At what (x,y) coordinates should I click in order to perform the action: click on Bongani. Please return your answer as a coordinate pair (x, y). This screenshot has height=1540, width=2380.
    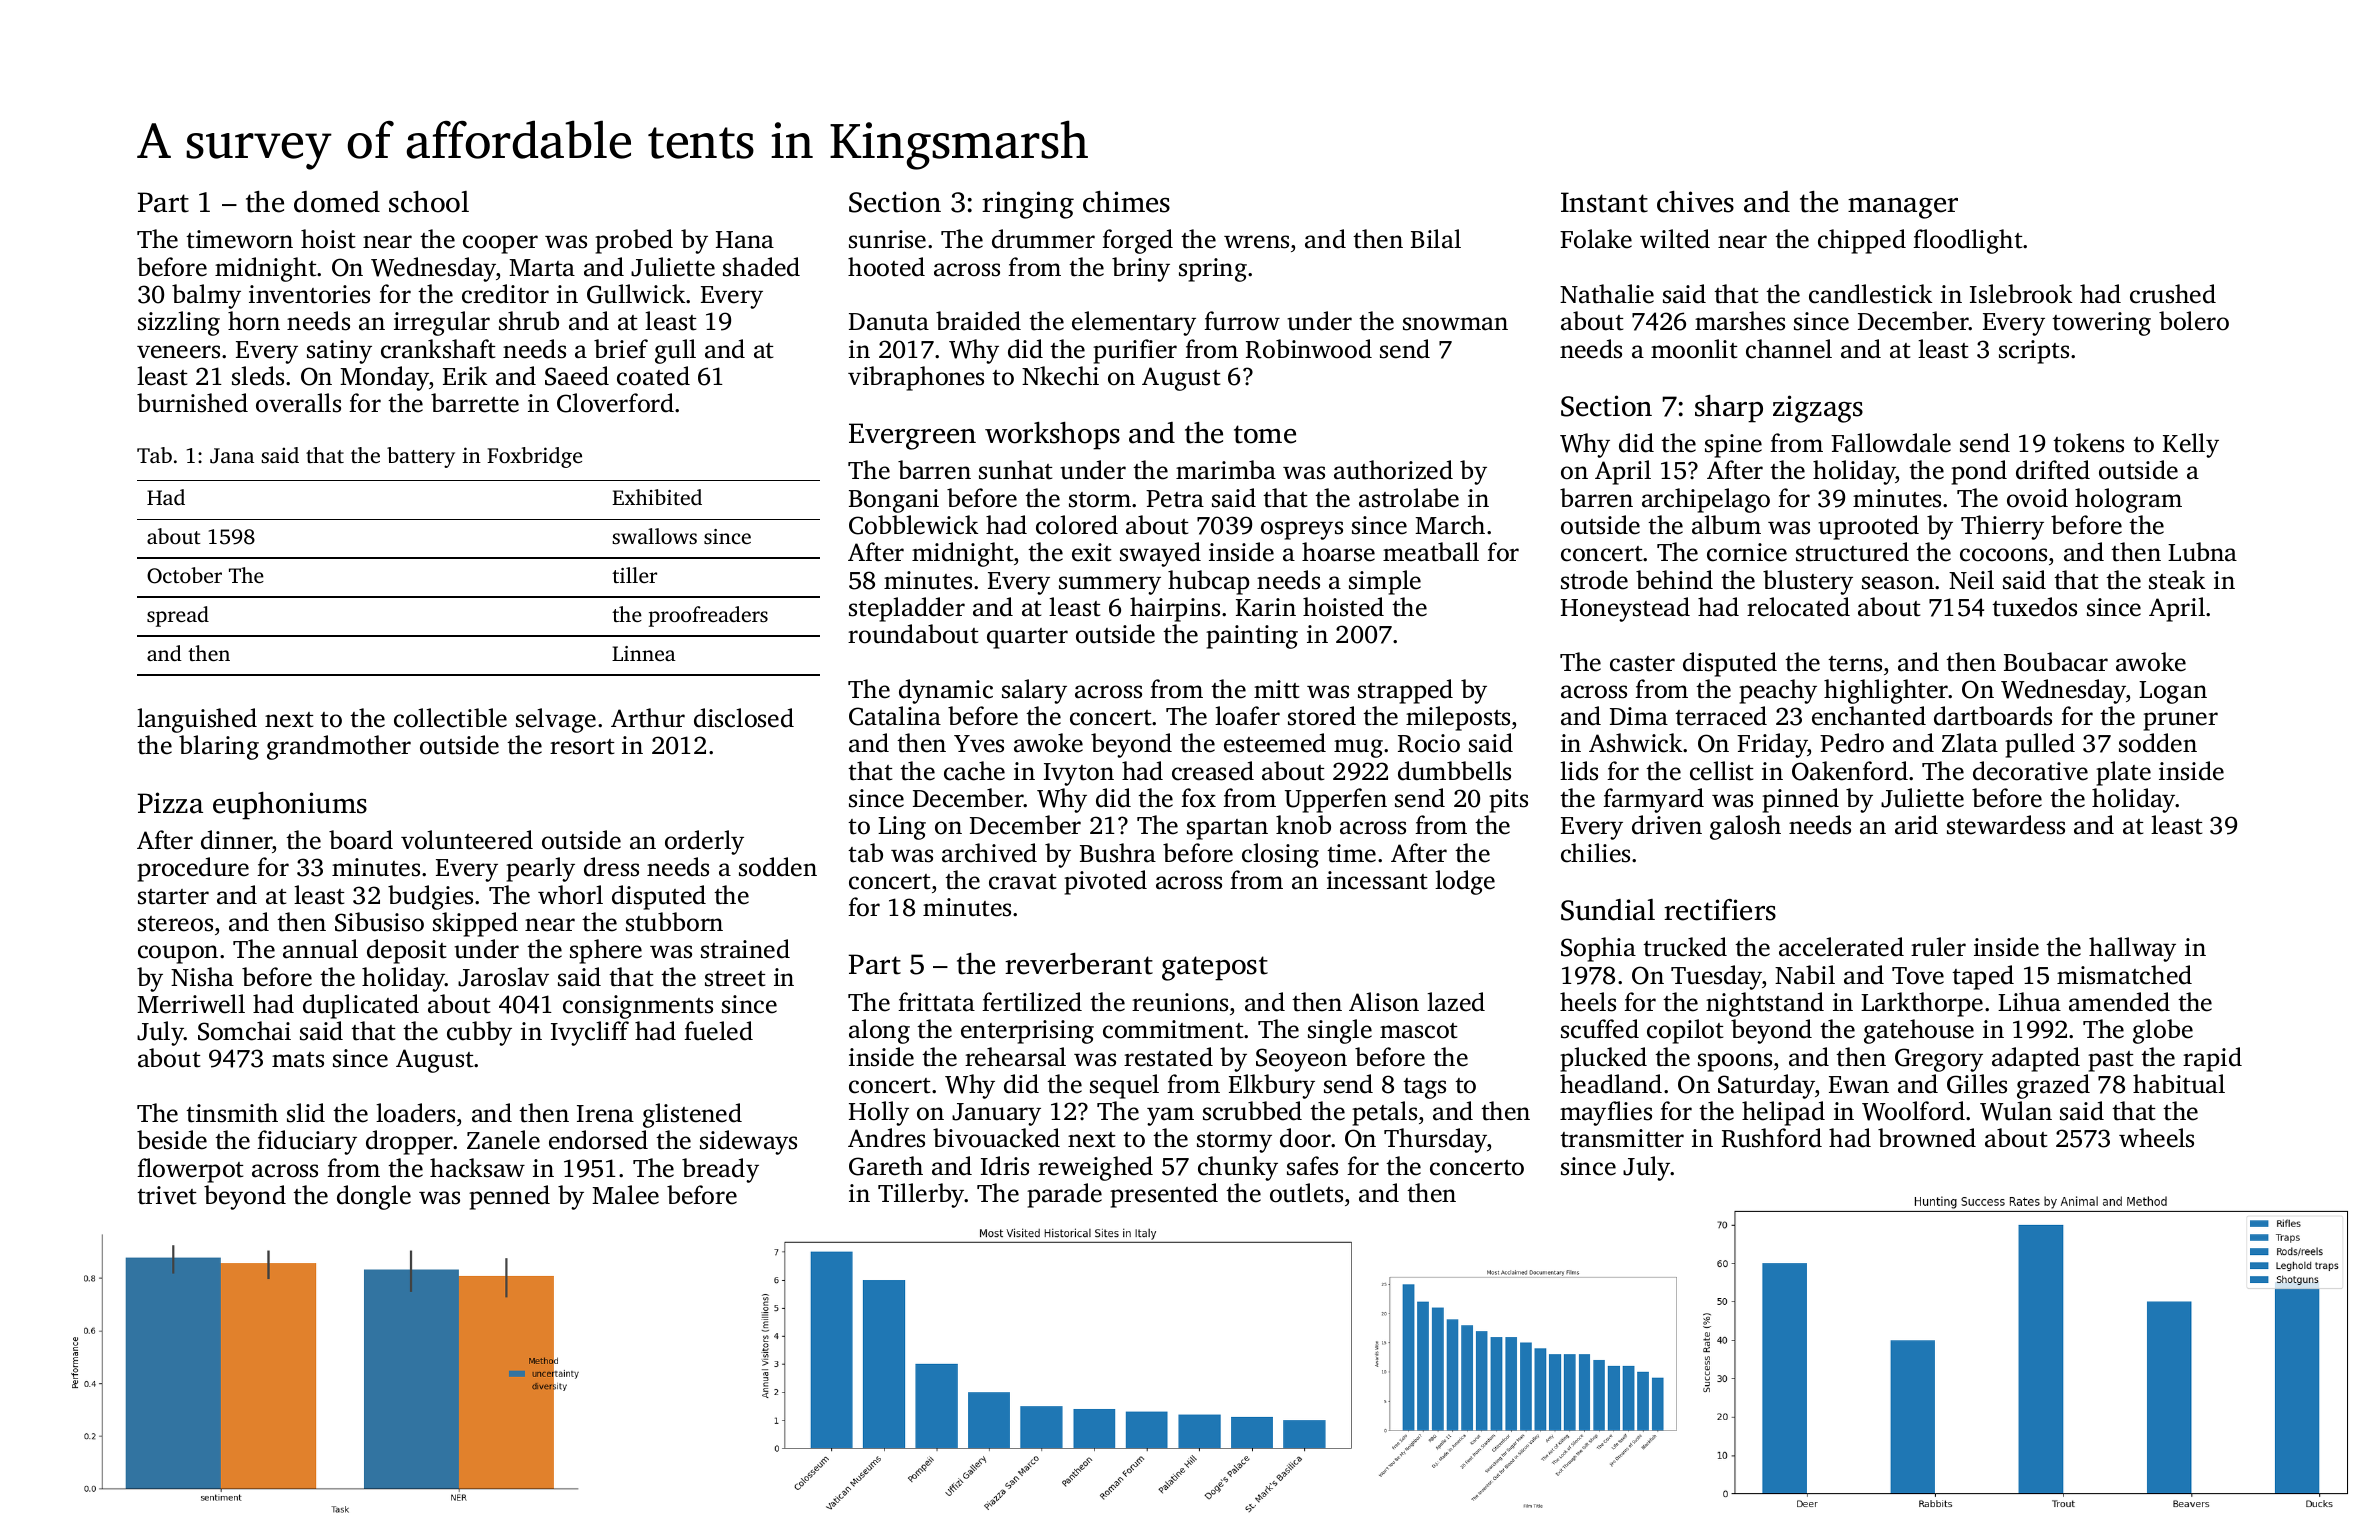
    Looking at the image, I should click on (894, 501).
